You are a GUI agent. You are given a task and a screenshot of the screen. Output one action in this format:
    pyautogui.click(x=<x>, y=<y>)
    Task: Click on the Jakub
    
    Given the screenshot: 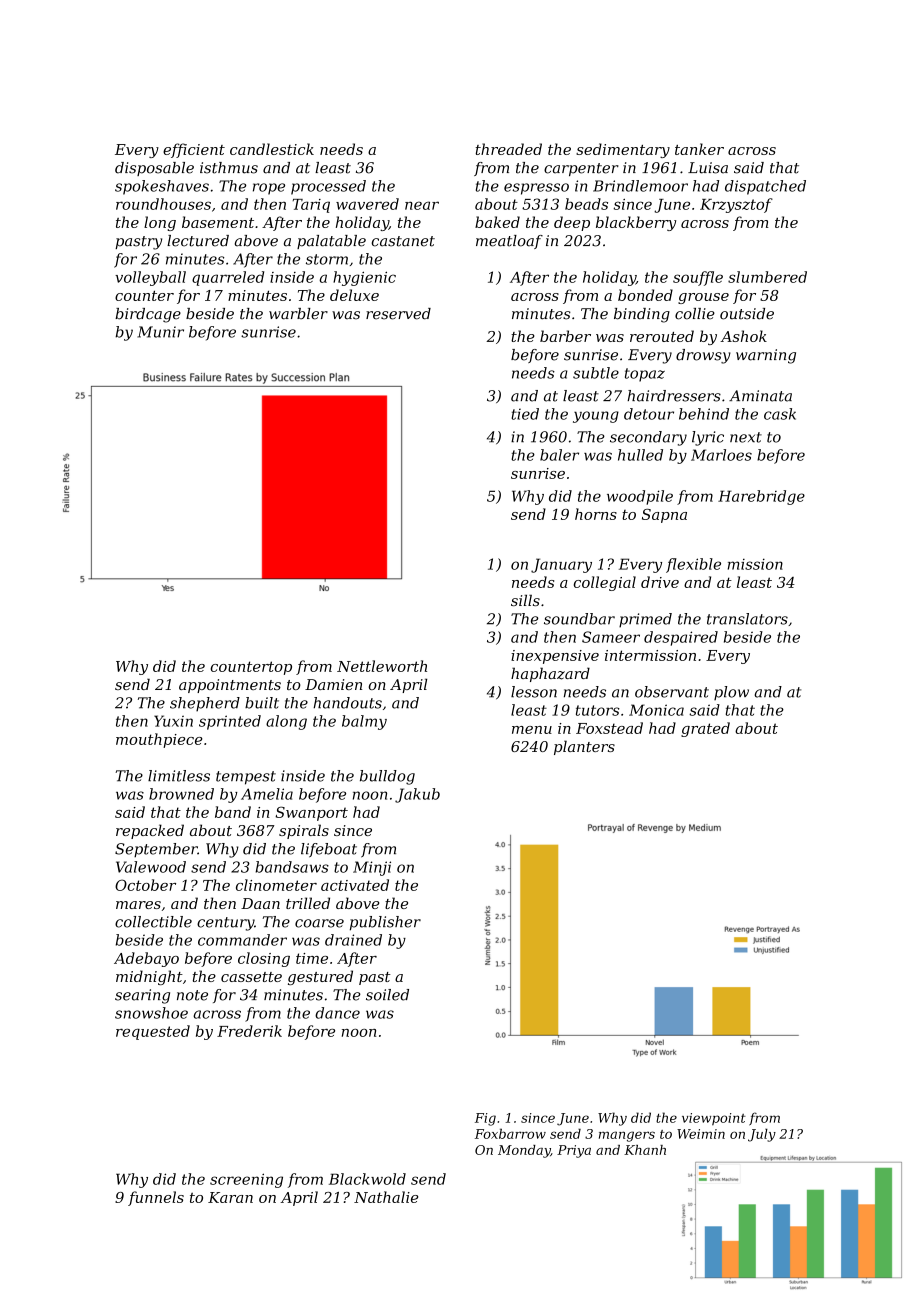 What is the action you would take?
    pyautogui.click(x=417, y=795)
